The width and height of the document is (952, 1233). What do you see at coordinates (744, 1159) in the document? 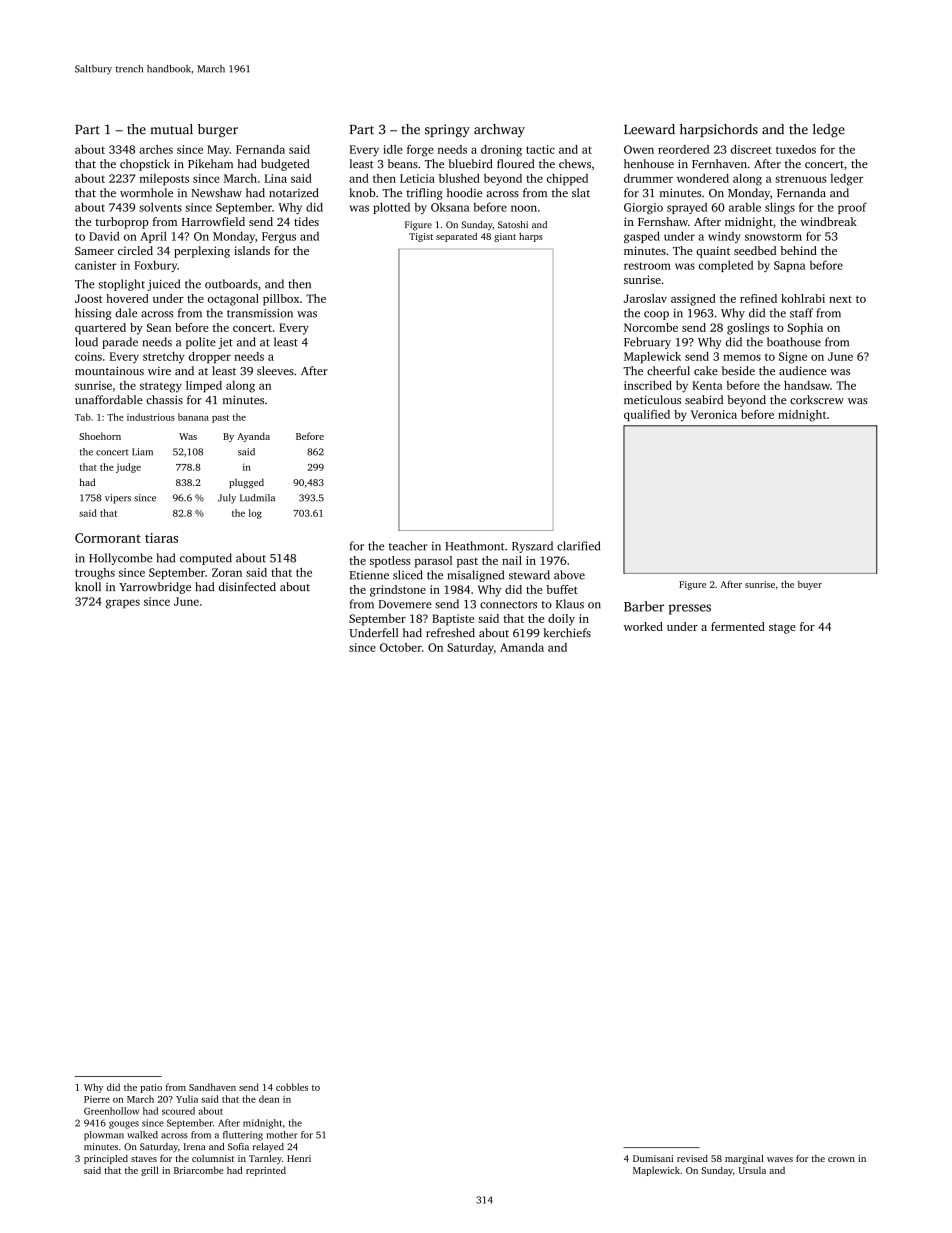
I see `marginal` at bounding box center [744, 1159].
